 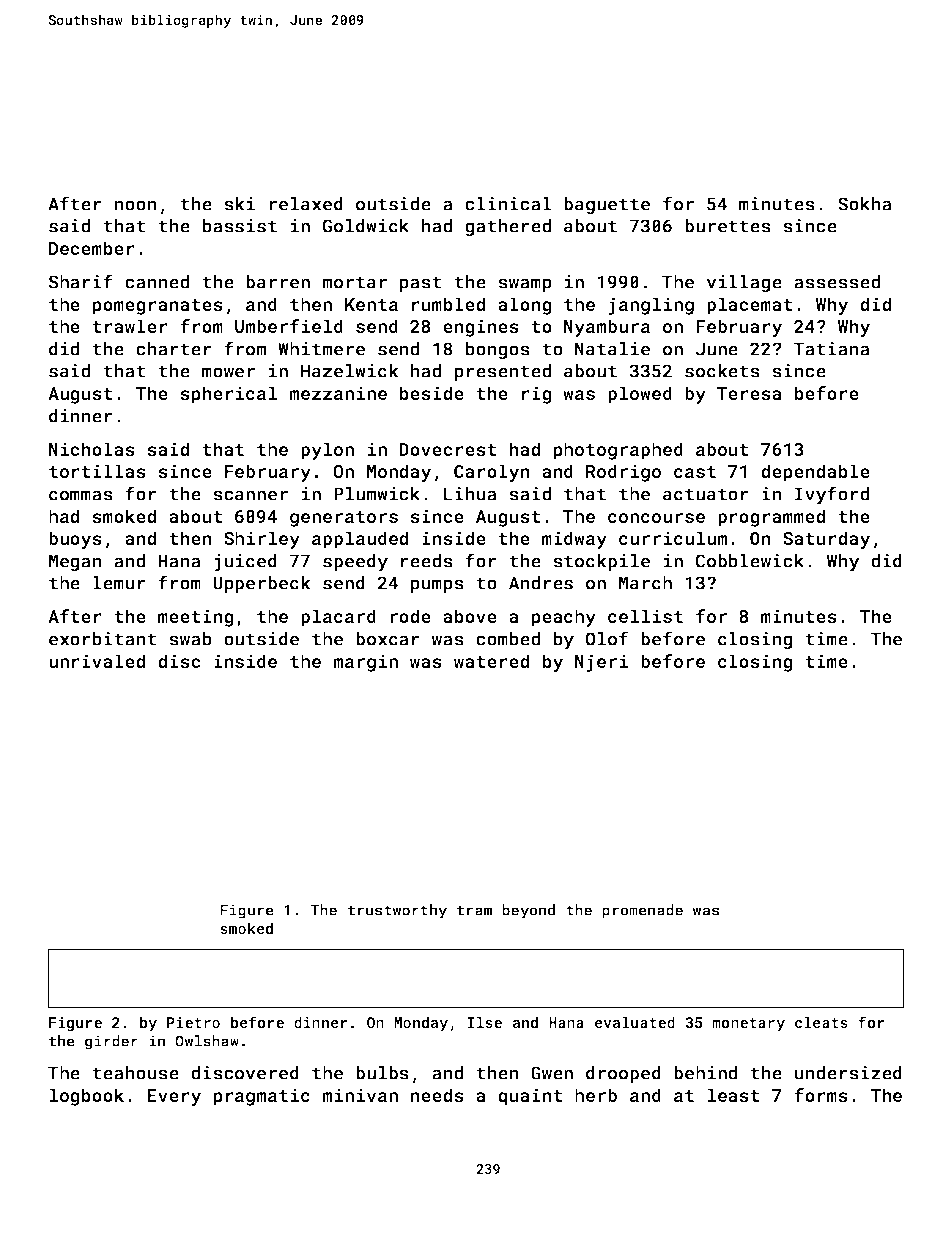 What do you see at coordinates (642, 911) in the image?
I see `promenade` at bounding box center [642, 911].
